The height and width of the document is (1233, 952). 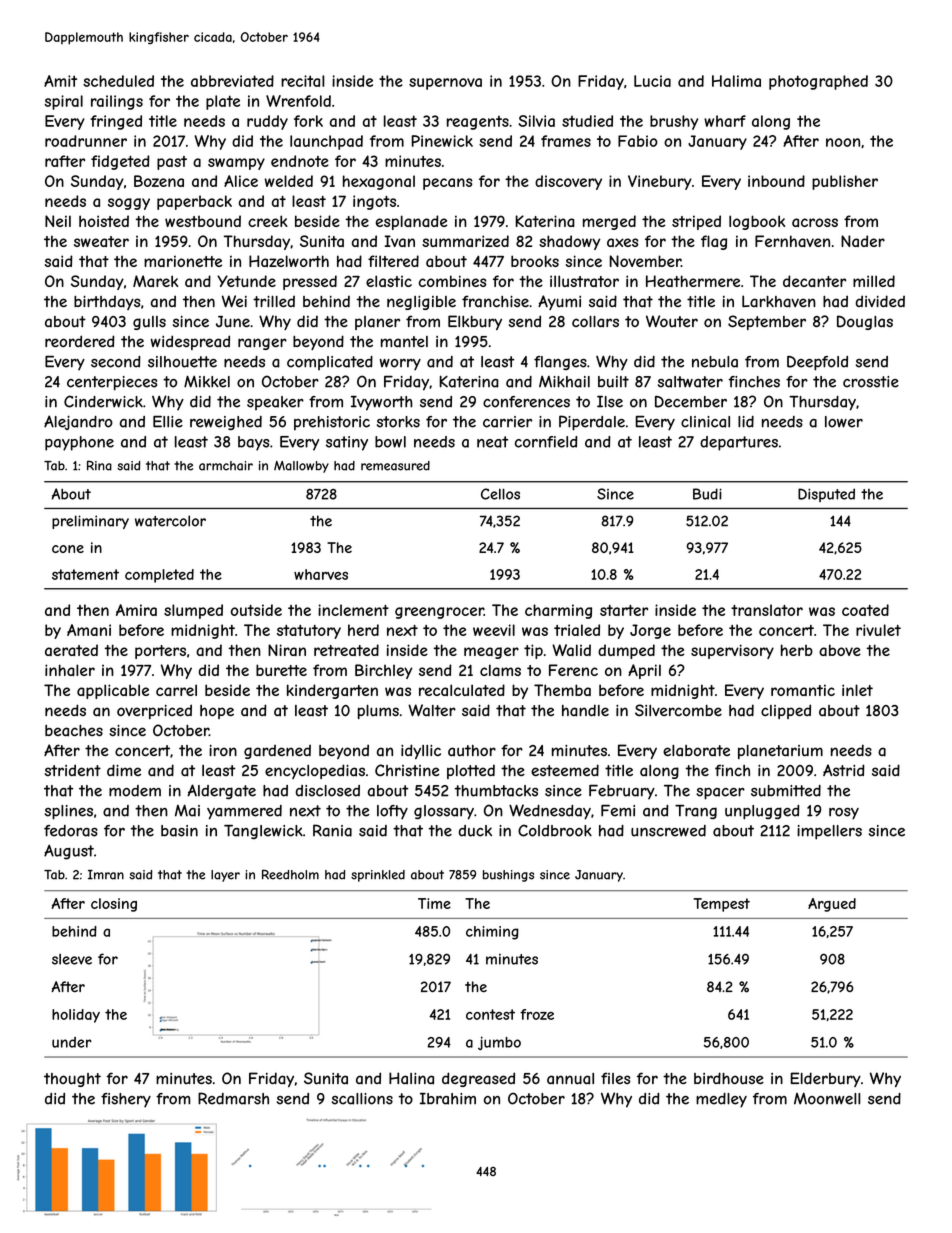 What do you see at coordinates (232, 81) in the document?
I see `abbreviated` at bounding box center [232, 81].
